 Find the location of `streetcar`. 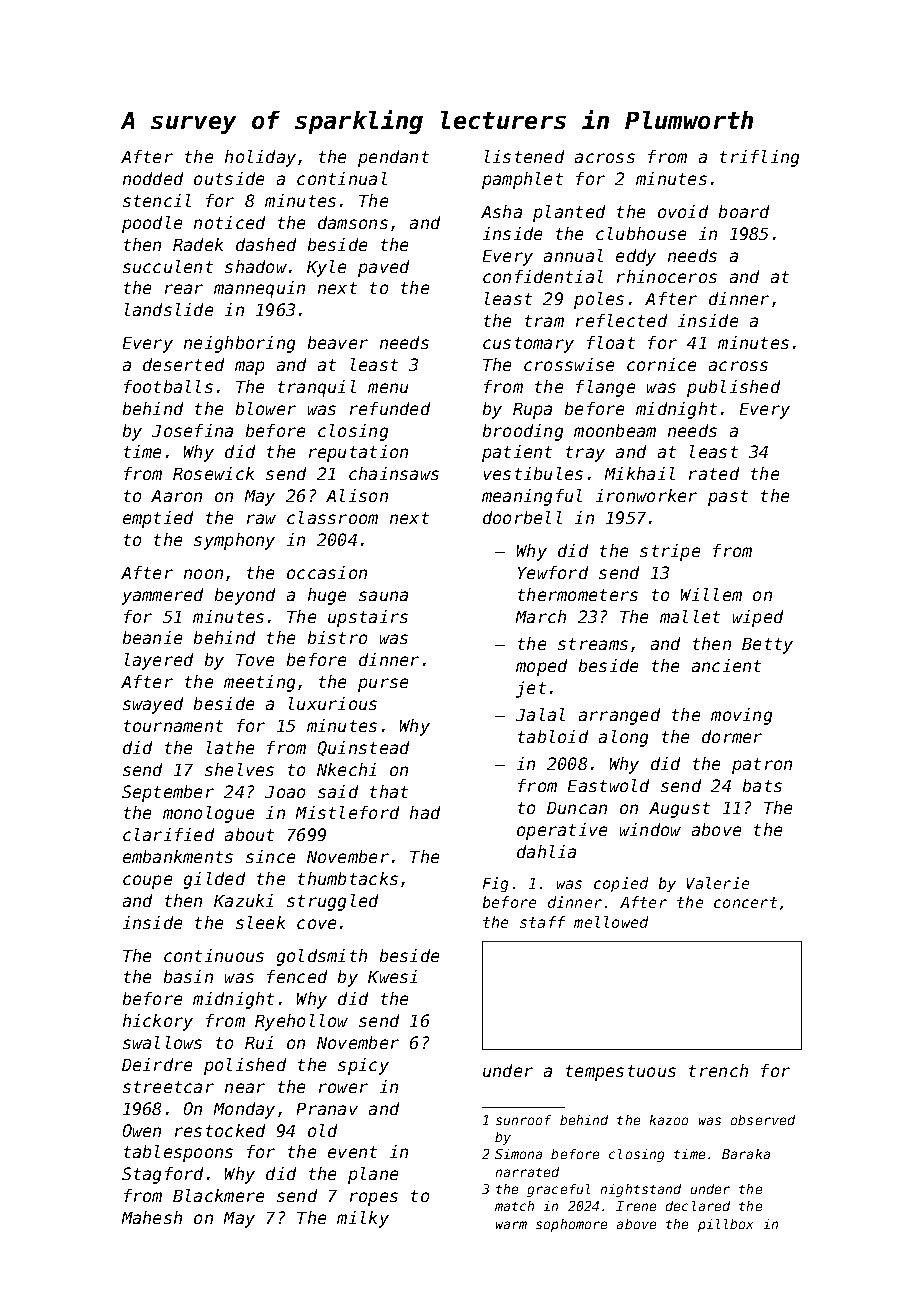

streetcar is located at coordinates (168, 1087).
